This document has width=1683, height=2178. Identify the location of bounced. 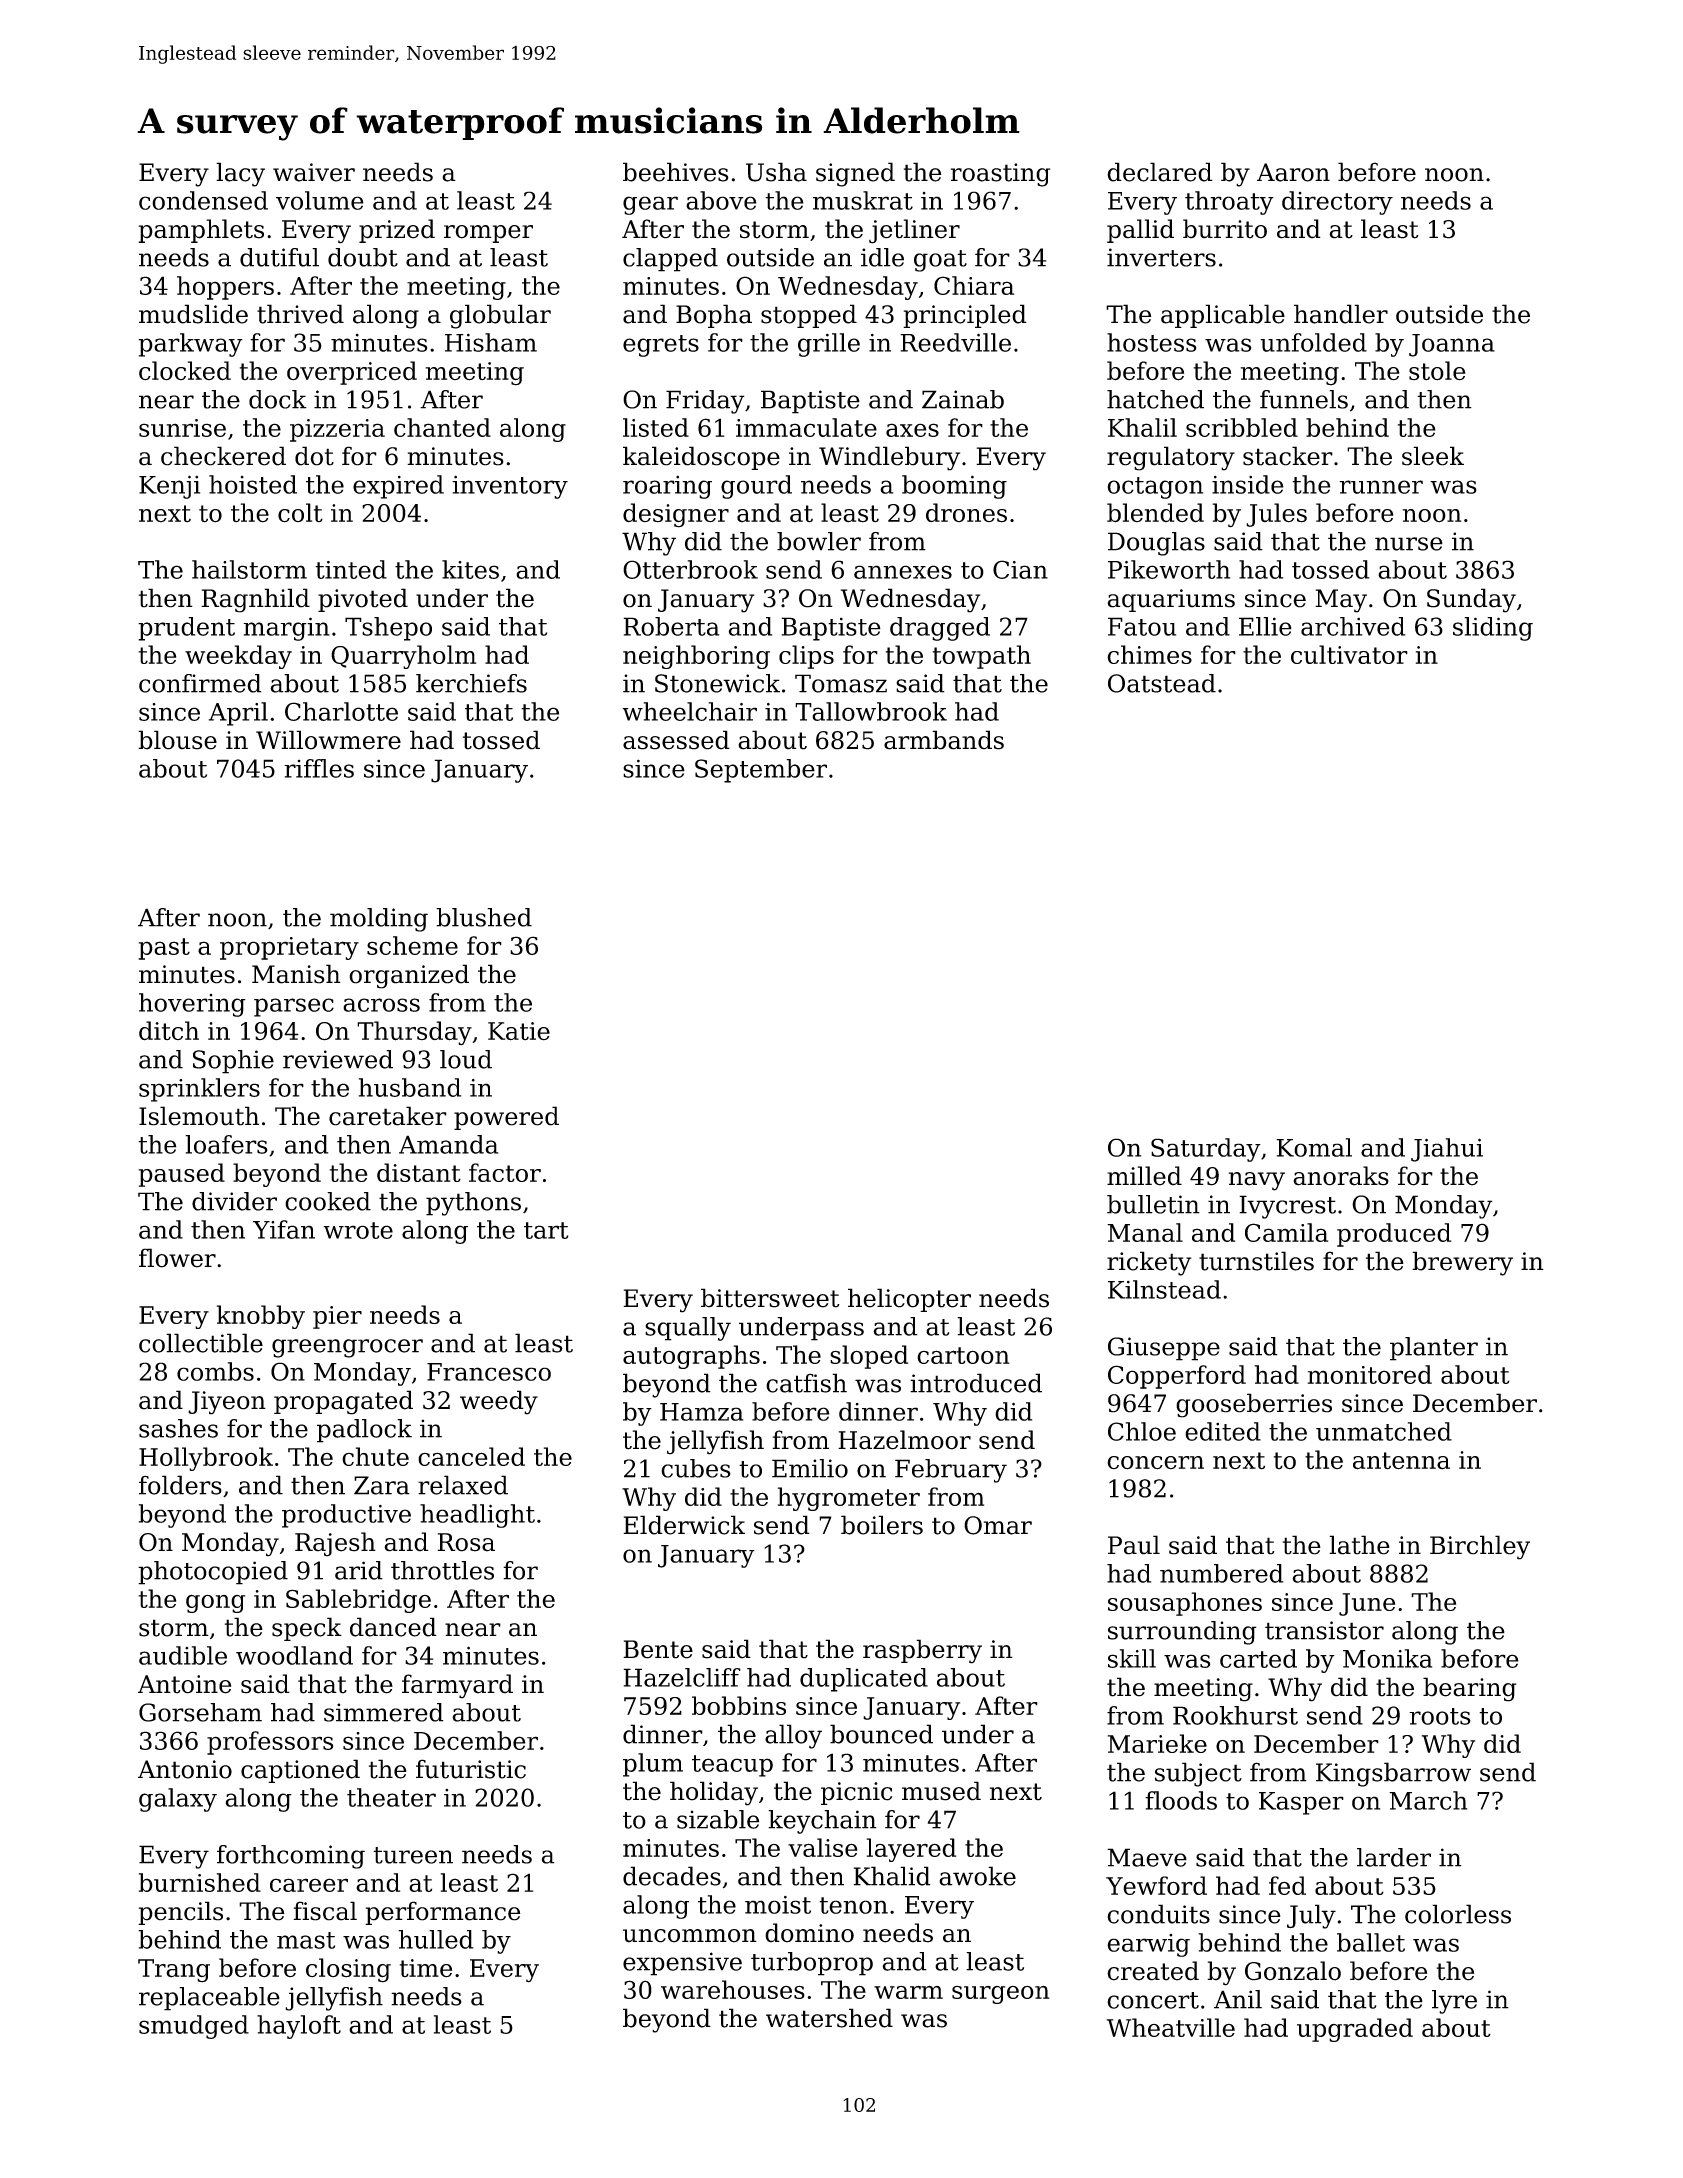
(881, 1734).
